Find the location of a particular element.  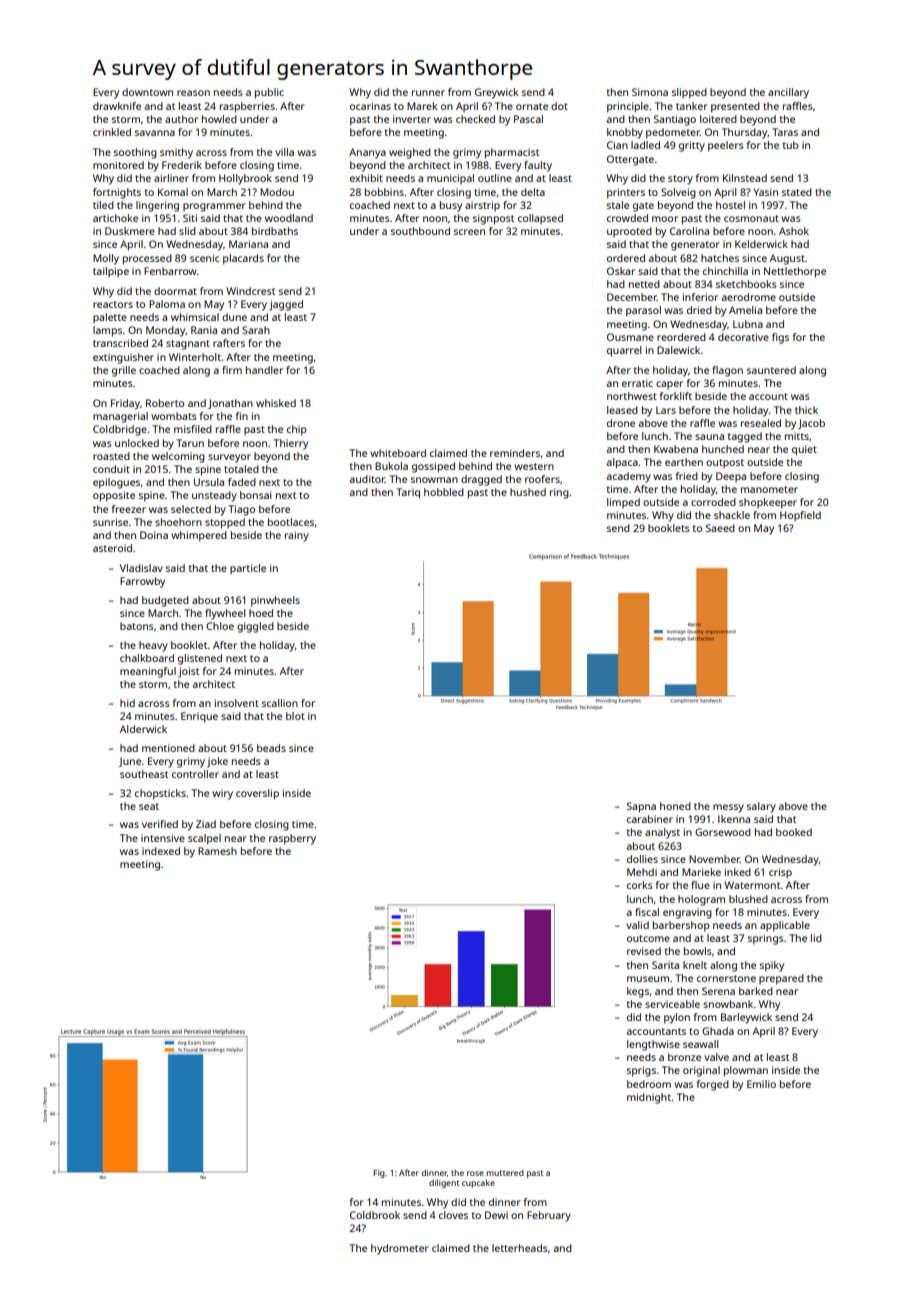

Dewi is located at coordinates (496, 1215).
